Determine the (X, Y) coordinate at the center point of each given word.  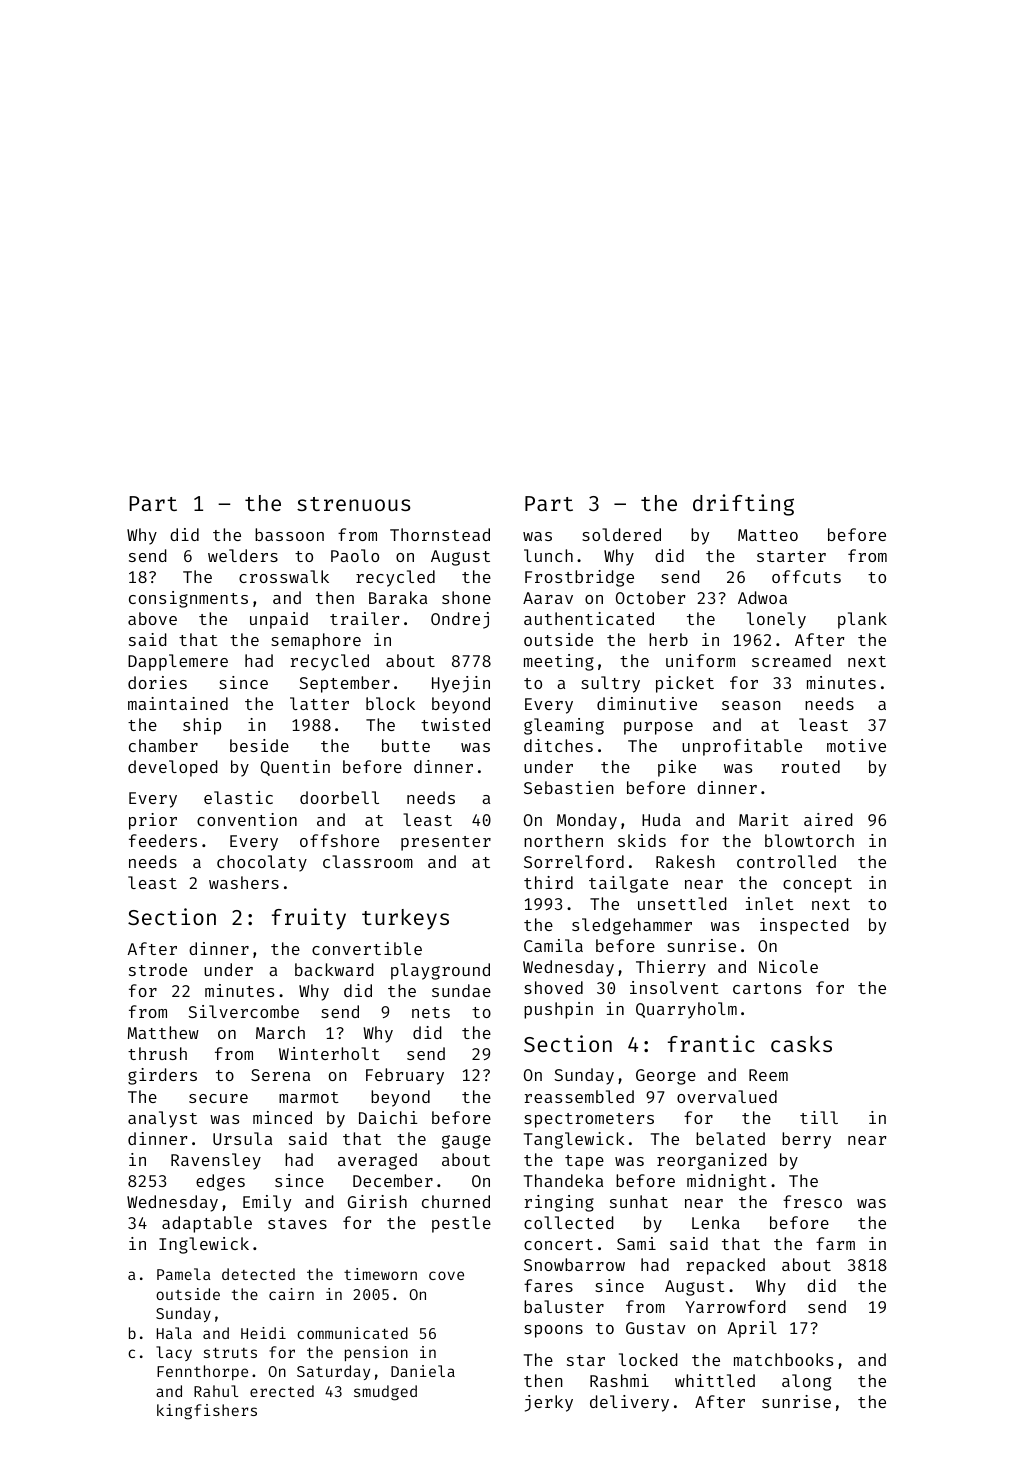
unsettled (682, 903)
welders (243, 555)
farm (835, 1243)
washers (244, 882)
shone (466, 597)
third (548, 882)
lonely (776, 620)
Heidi (263, 1333)
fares (548, 1285)
